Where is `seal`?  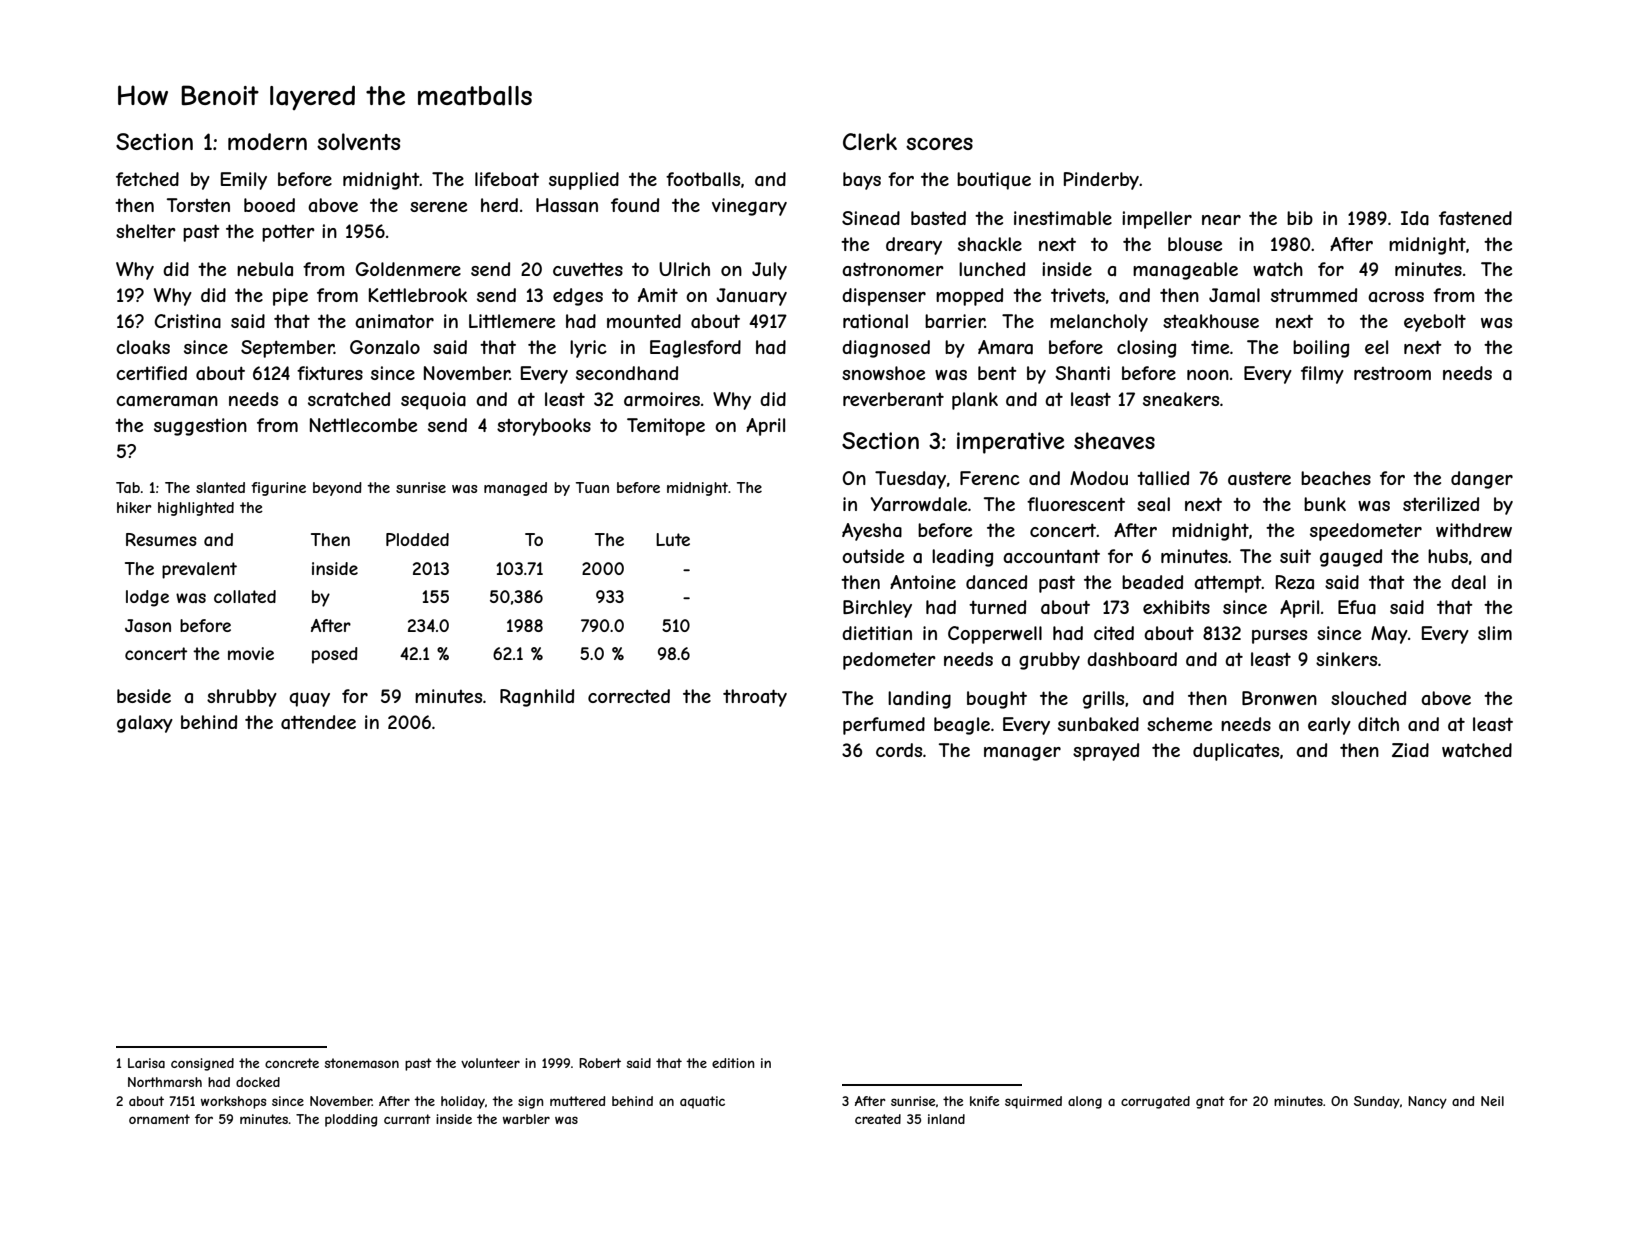 seal is located at coordinates (1153, 504).
